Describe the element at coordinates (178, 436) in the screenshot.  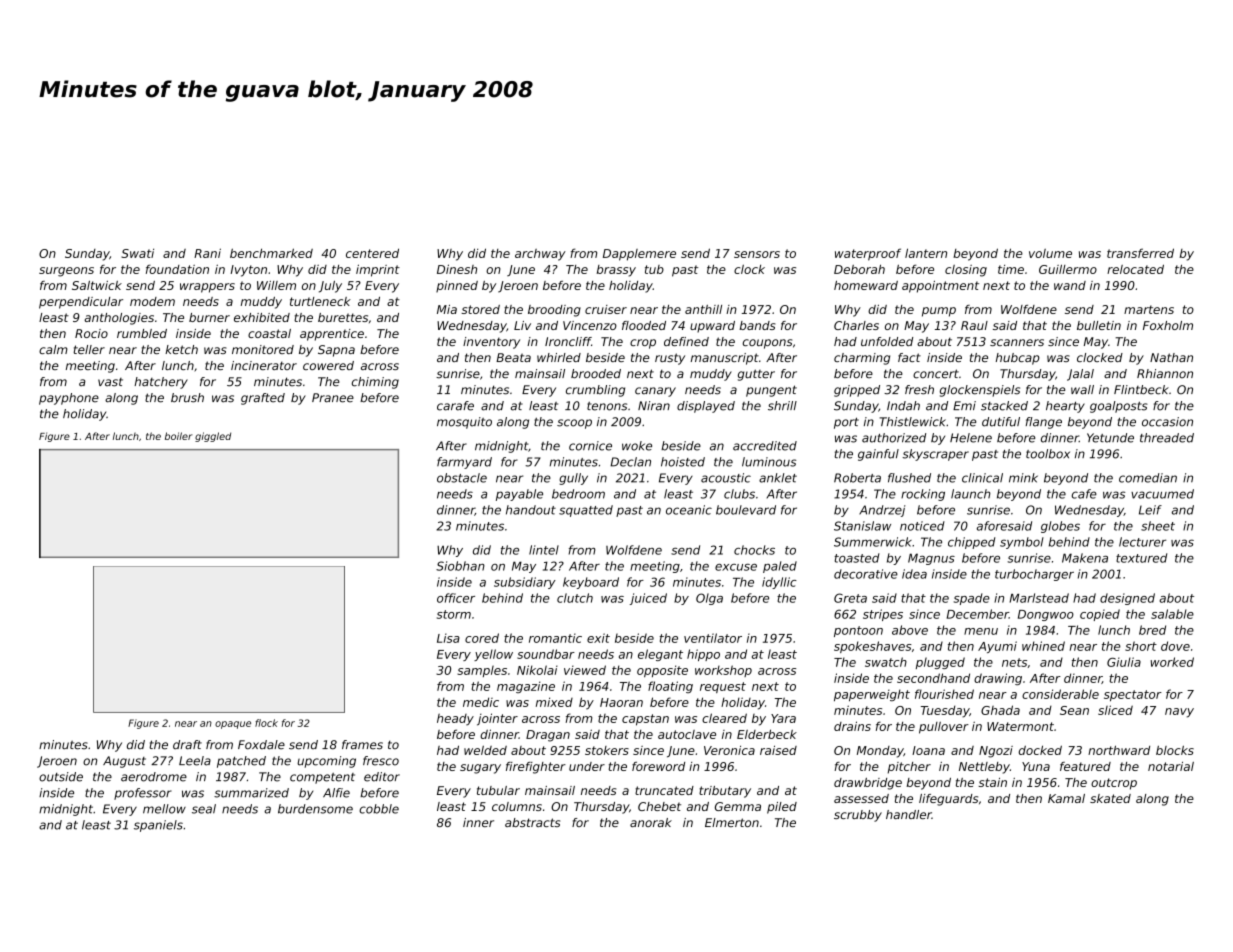
I see `boiler` at that location.
